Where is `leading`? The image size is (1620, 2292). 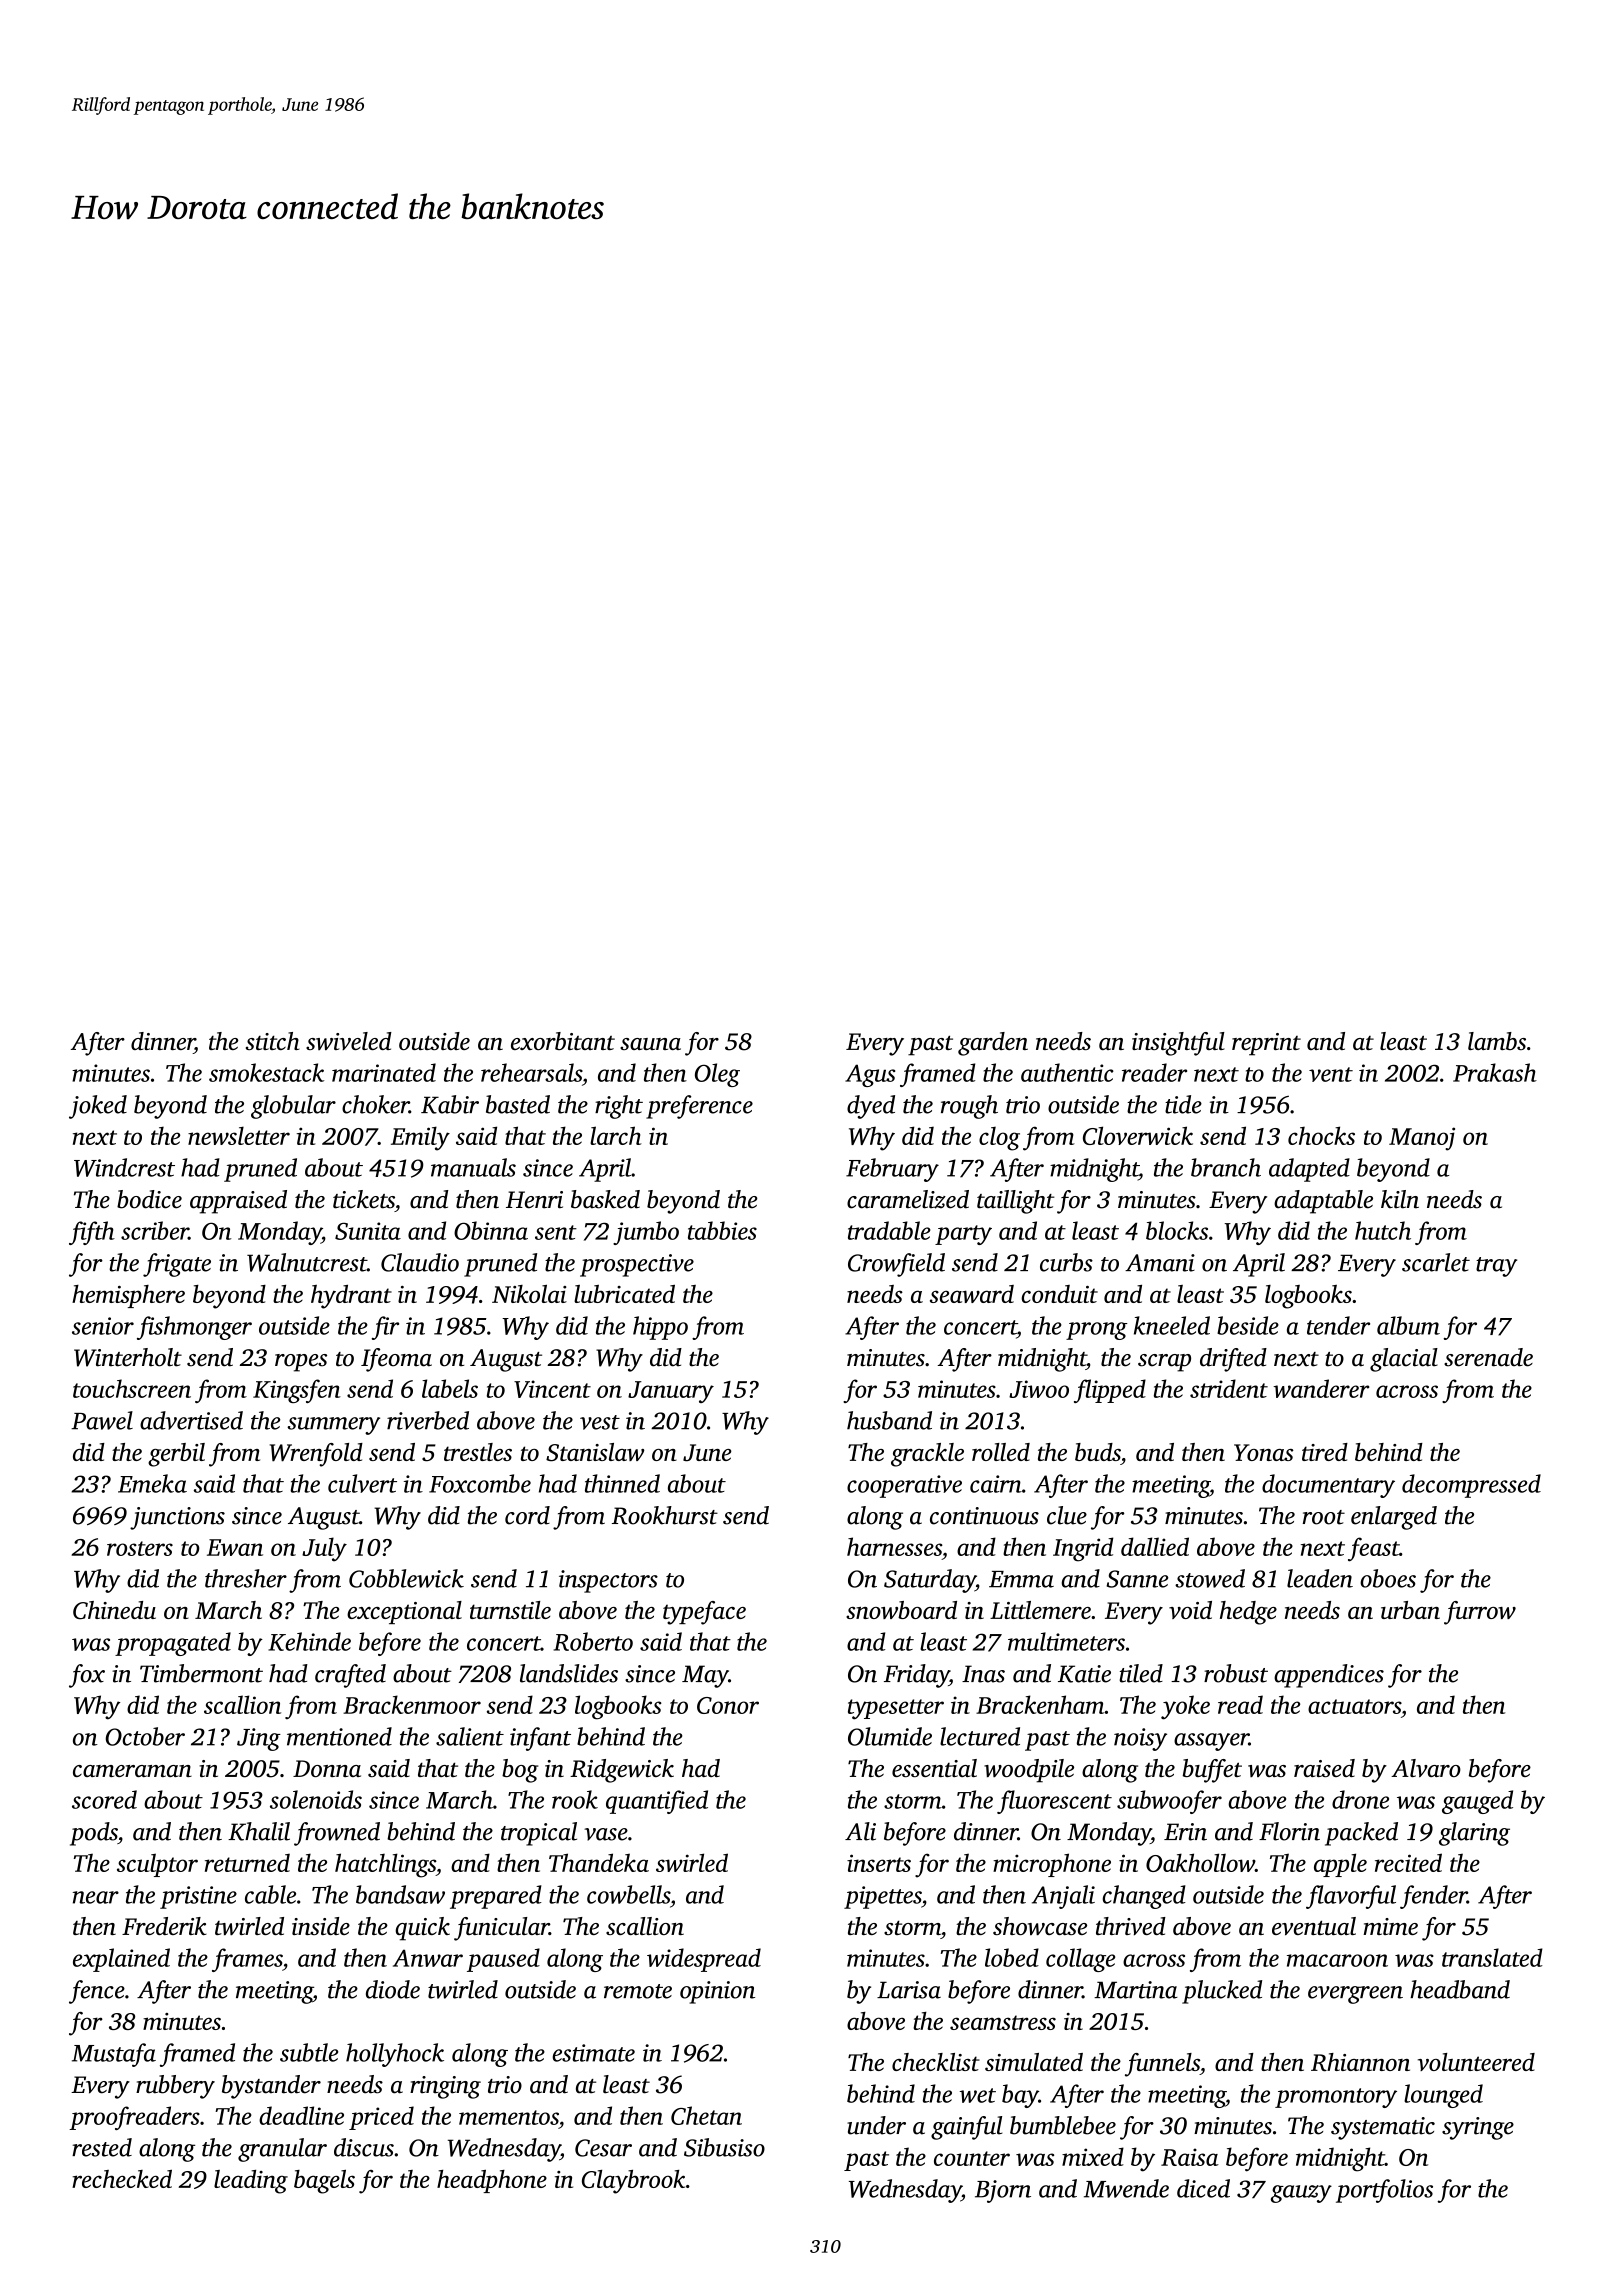 leading is located at coordinates (251, 2182).
